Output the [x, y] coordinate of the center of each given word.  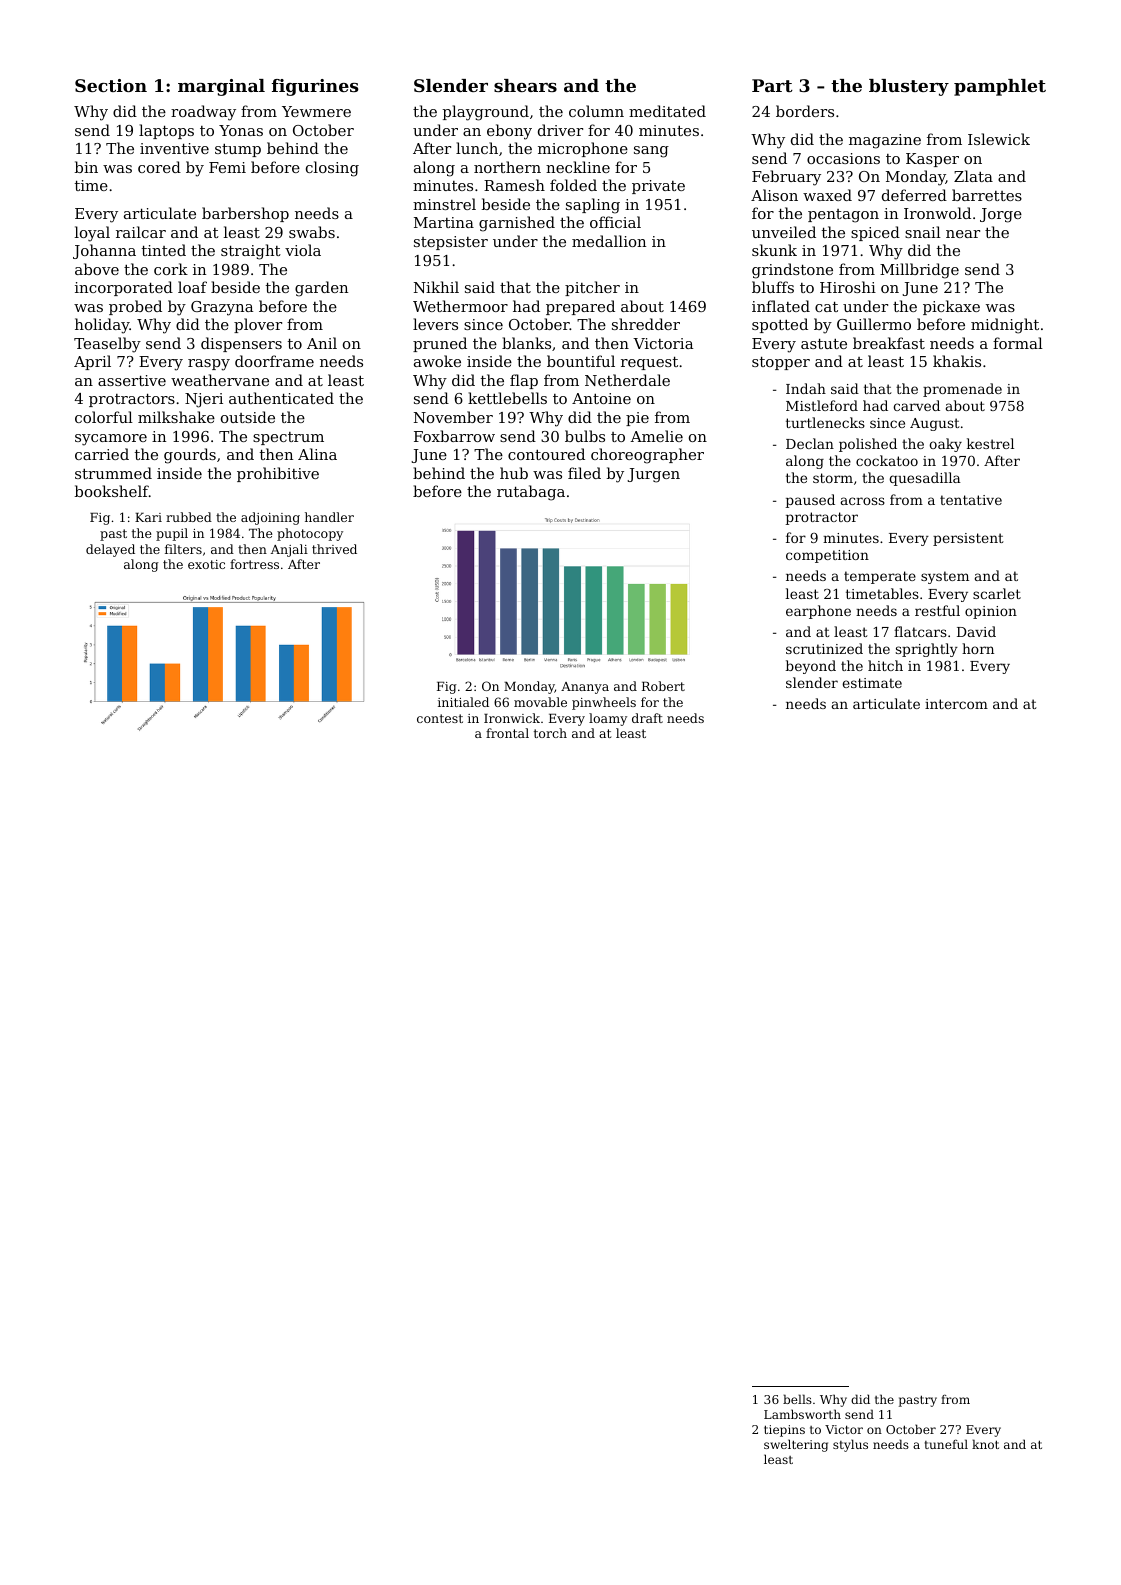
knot [985, 1444]
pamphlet [1000, 87]
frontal [507, 733]
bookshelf [112, 491]
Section [111, 85]
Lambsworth [802, 1414]
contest [440, 718]
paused [810, 501]
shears [525, 85]
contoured [546, 454]
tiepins [784, 1431]
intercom [956, 704]
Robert [663, 686]
